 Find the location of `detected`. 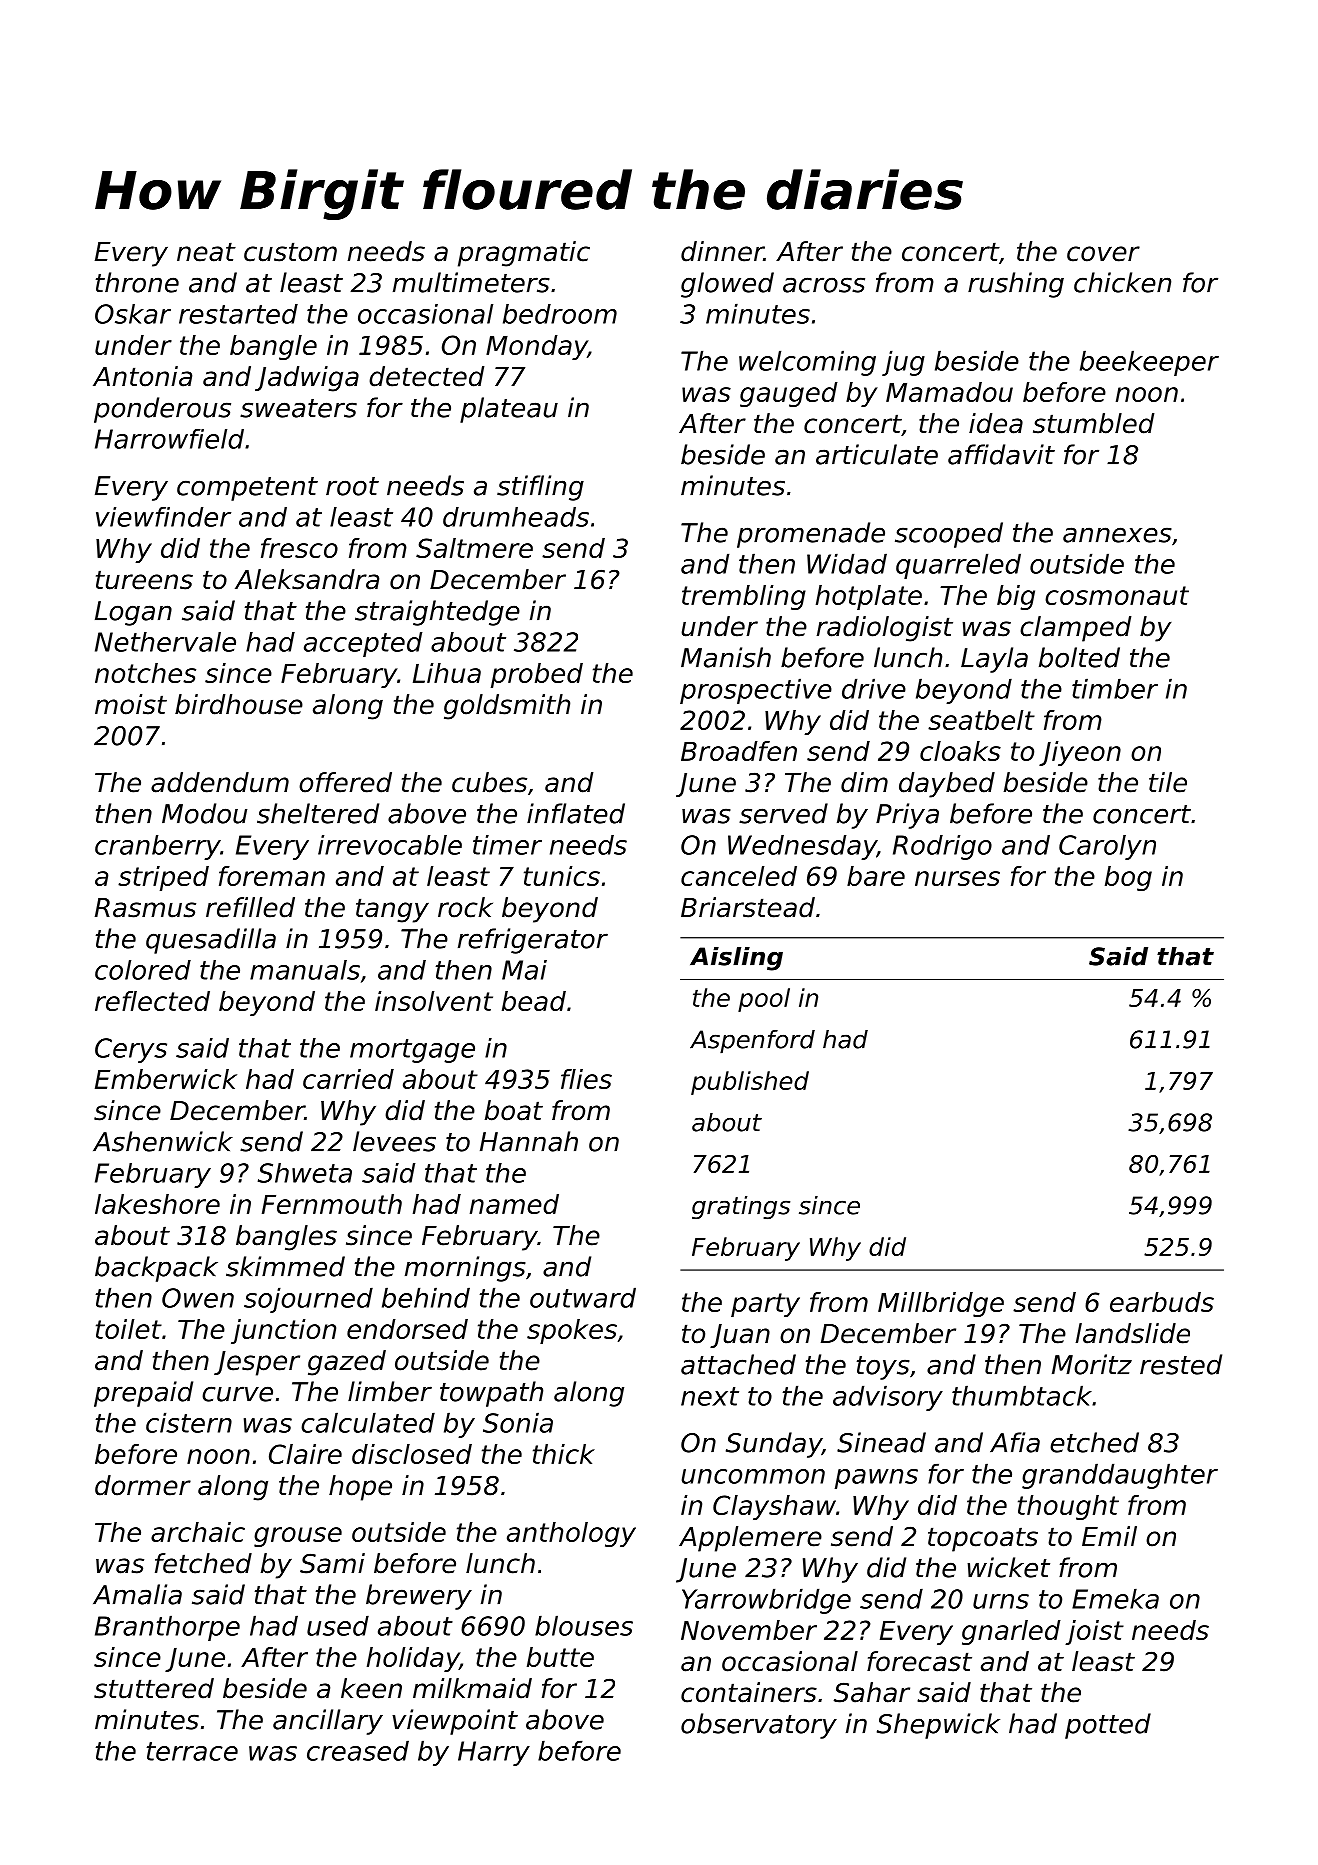

detected is located at coordinates (426, 376).
